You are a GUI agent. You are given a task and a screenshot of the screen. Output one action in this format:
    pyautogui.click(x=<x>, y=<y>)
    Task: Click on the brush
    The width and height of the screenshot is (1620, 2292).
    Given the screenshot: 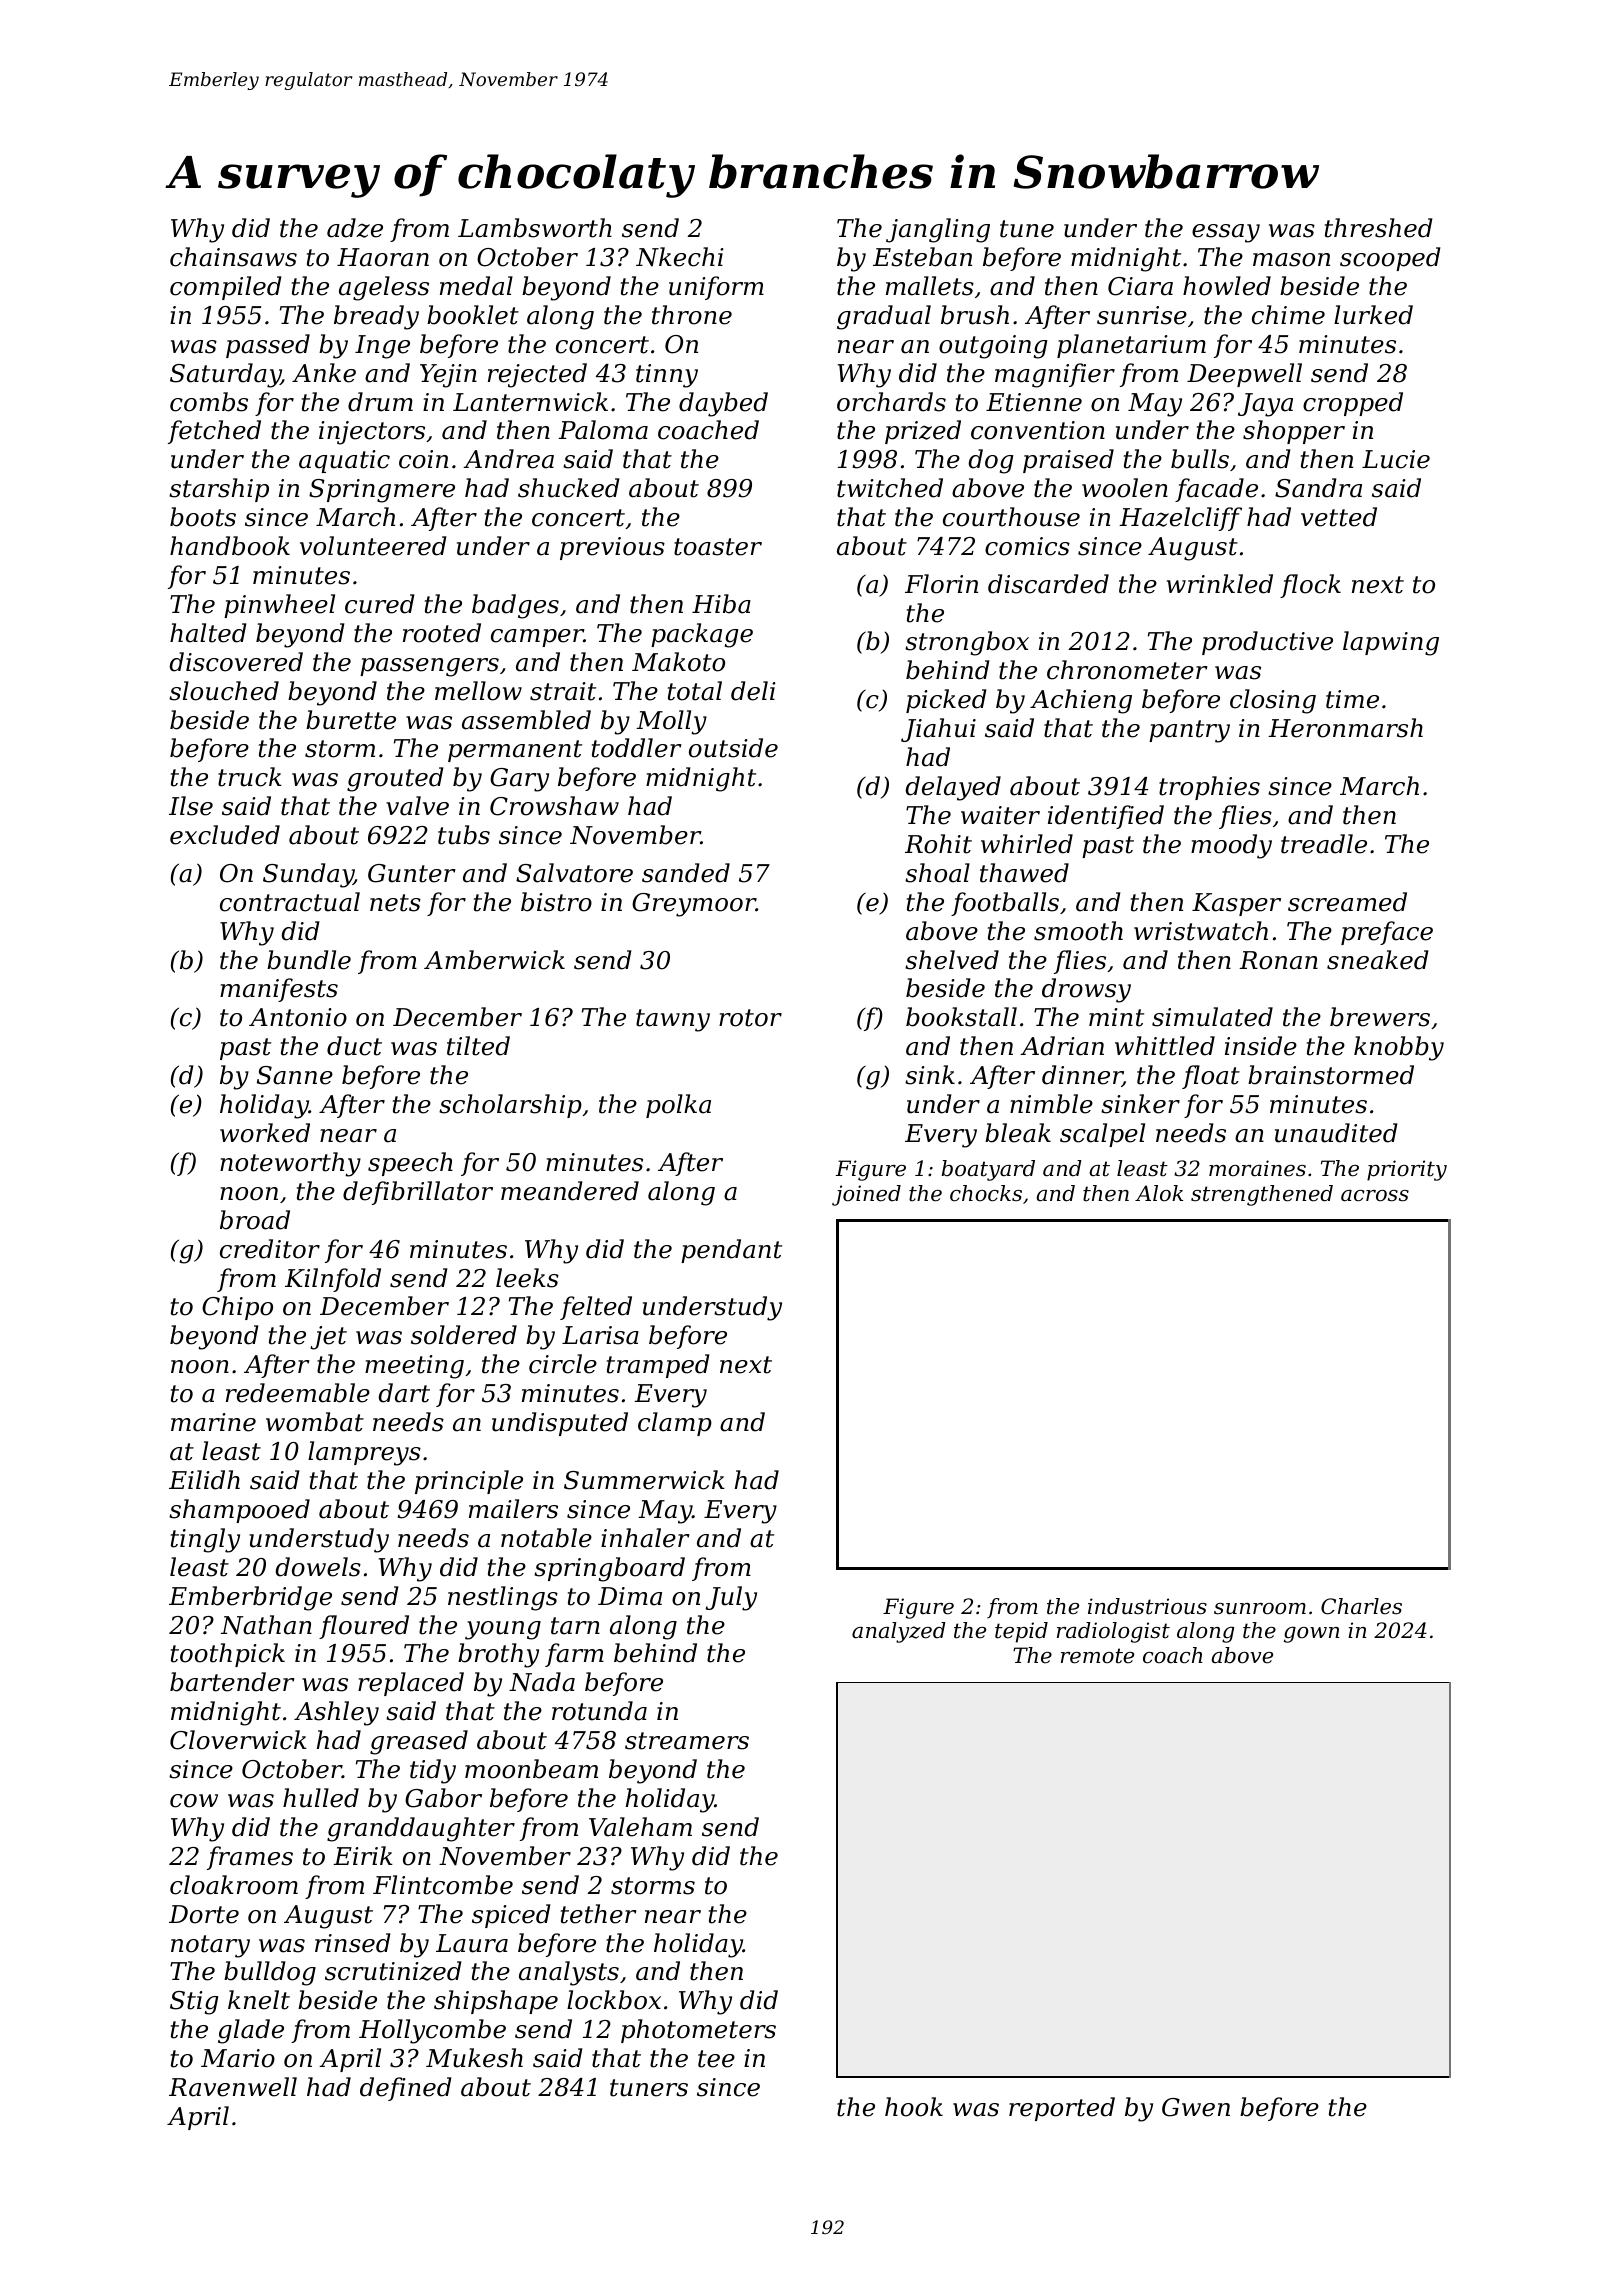 What is the action you would take?
    pyautogui.click(x=975, y=315)
